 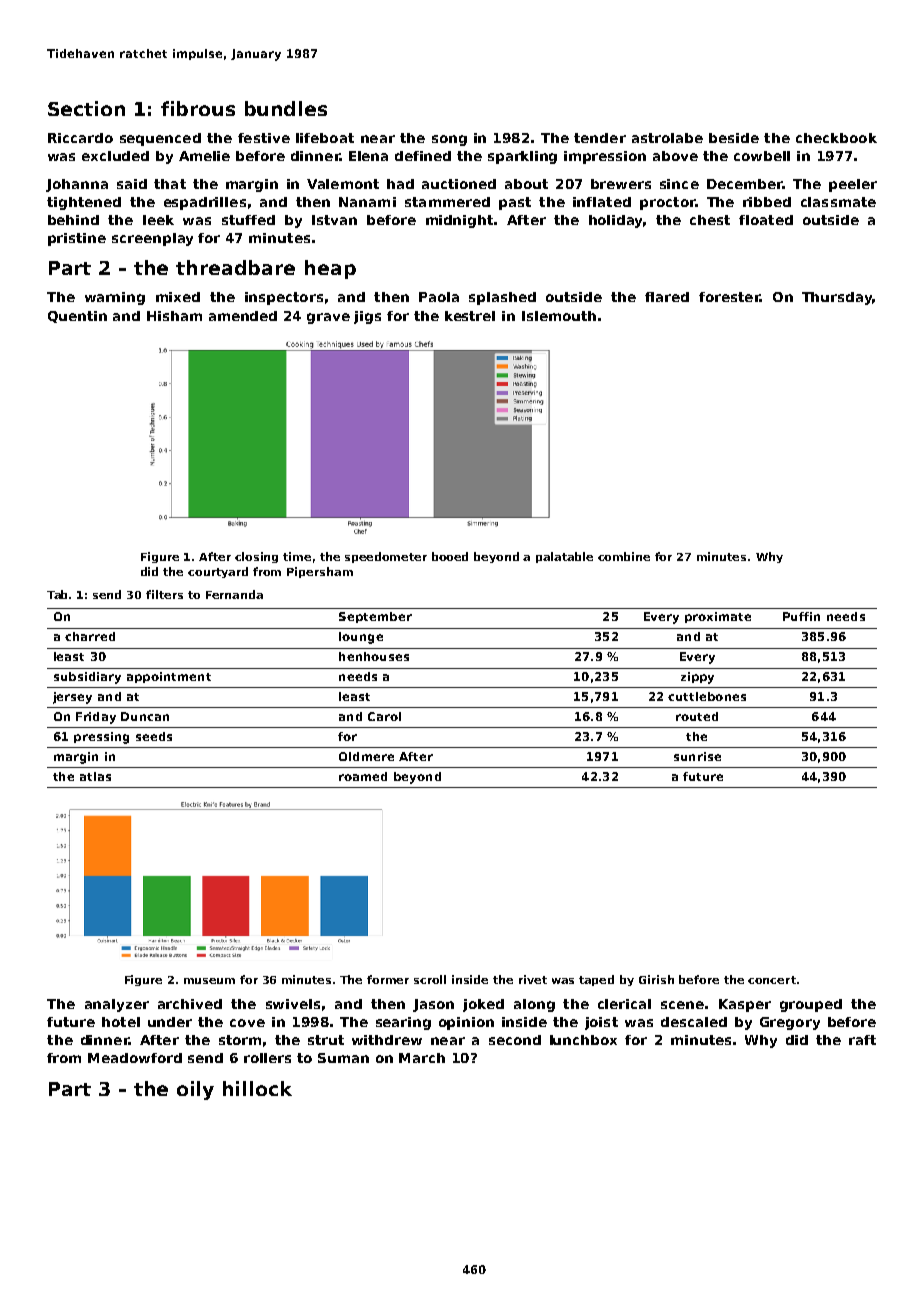 I want to click on routed, so click(x=697, y=716).
